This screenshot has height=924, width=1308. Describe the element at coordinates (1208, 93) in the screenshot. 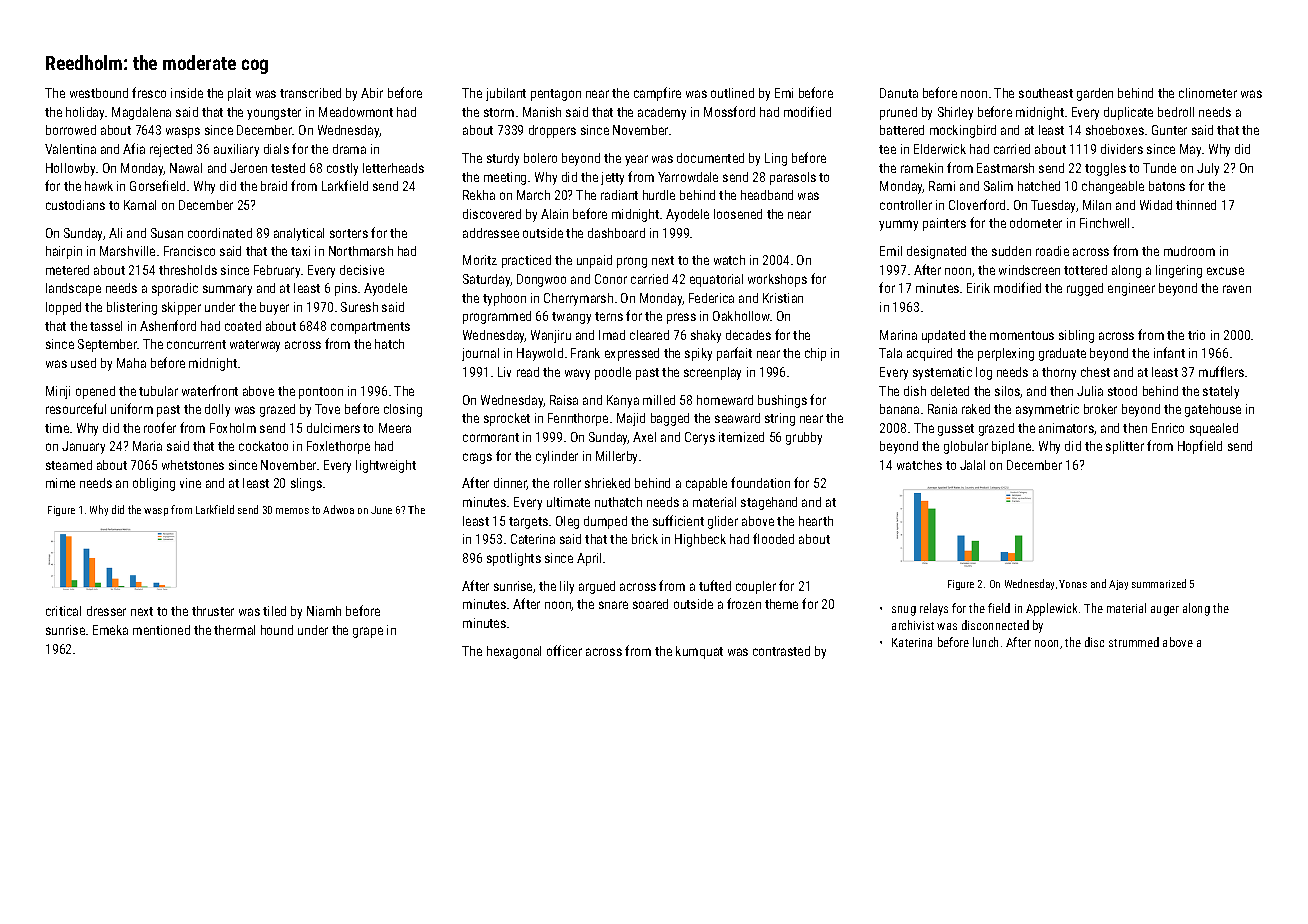

I see `clinometer` at that location.
